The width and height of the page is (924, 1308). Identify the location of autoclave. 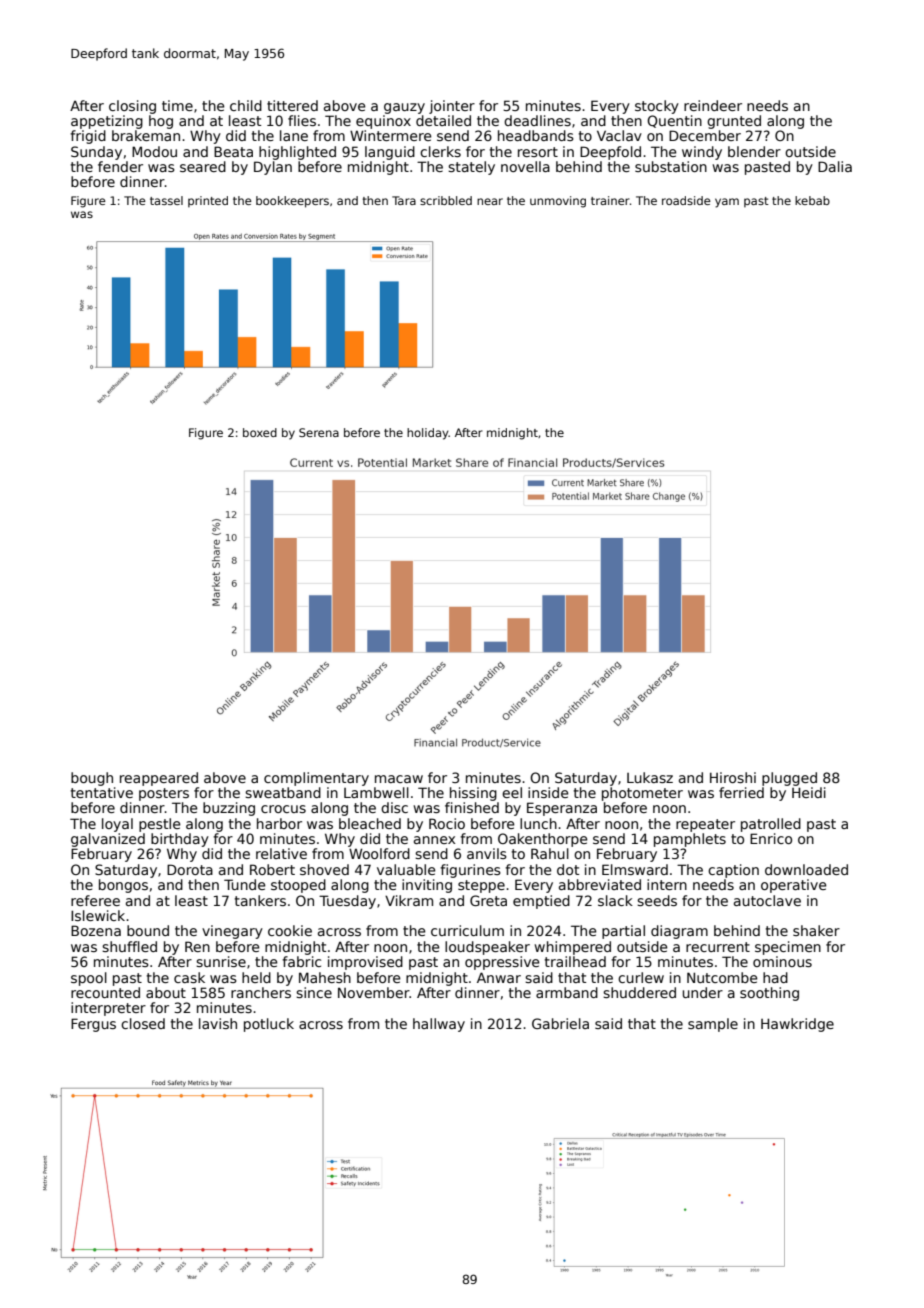
(767, 900).
